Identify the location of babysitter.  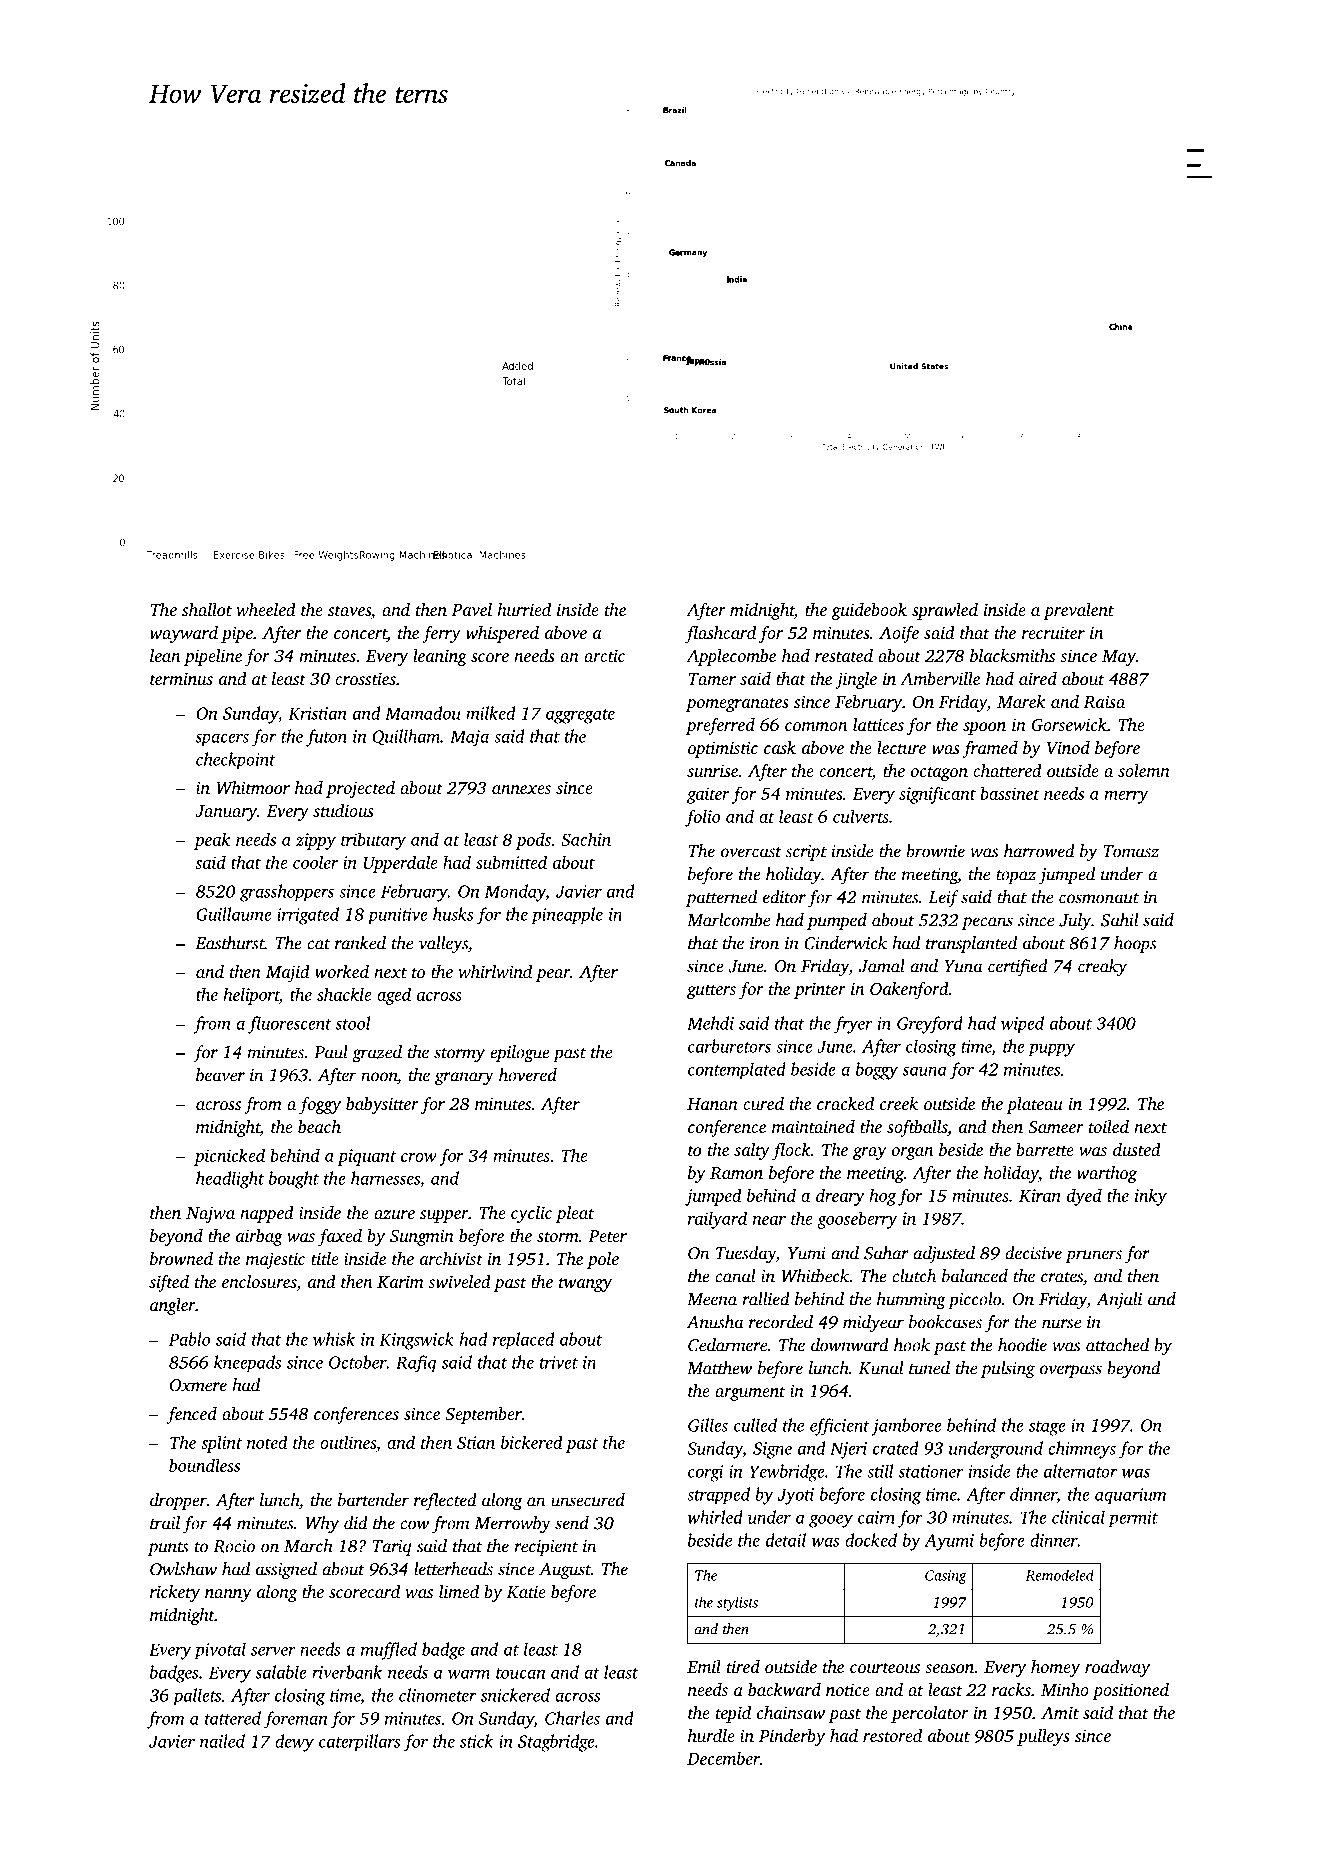
(382, 1105).
